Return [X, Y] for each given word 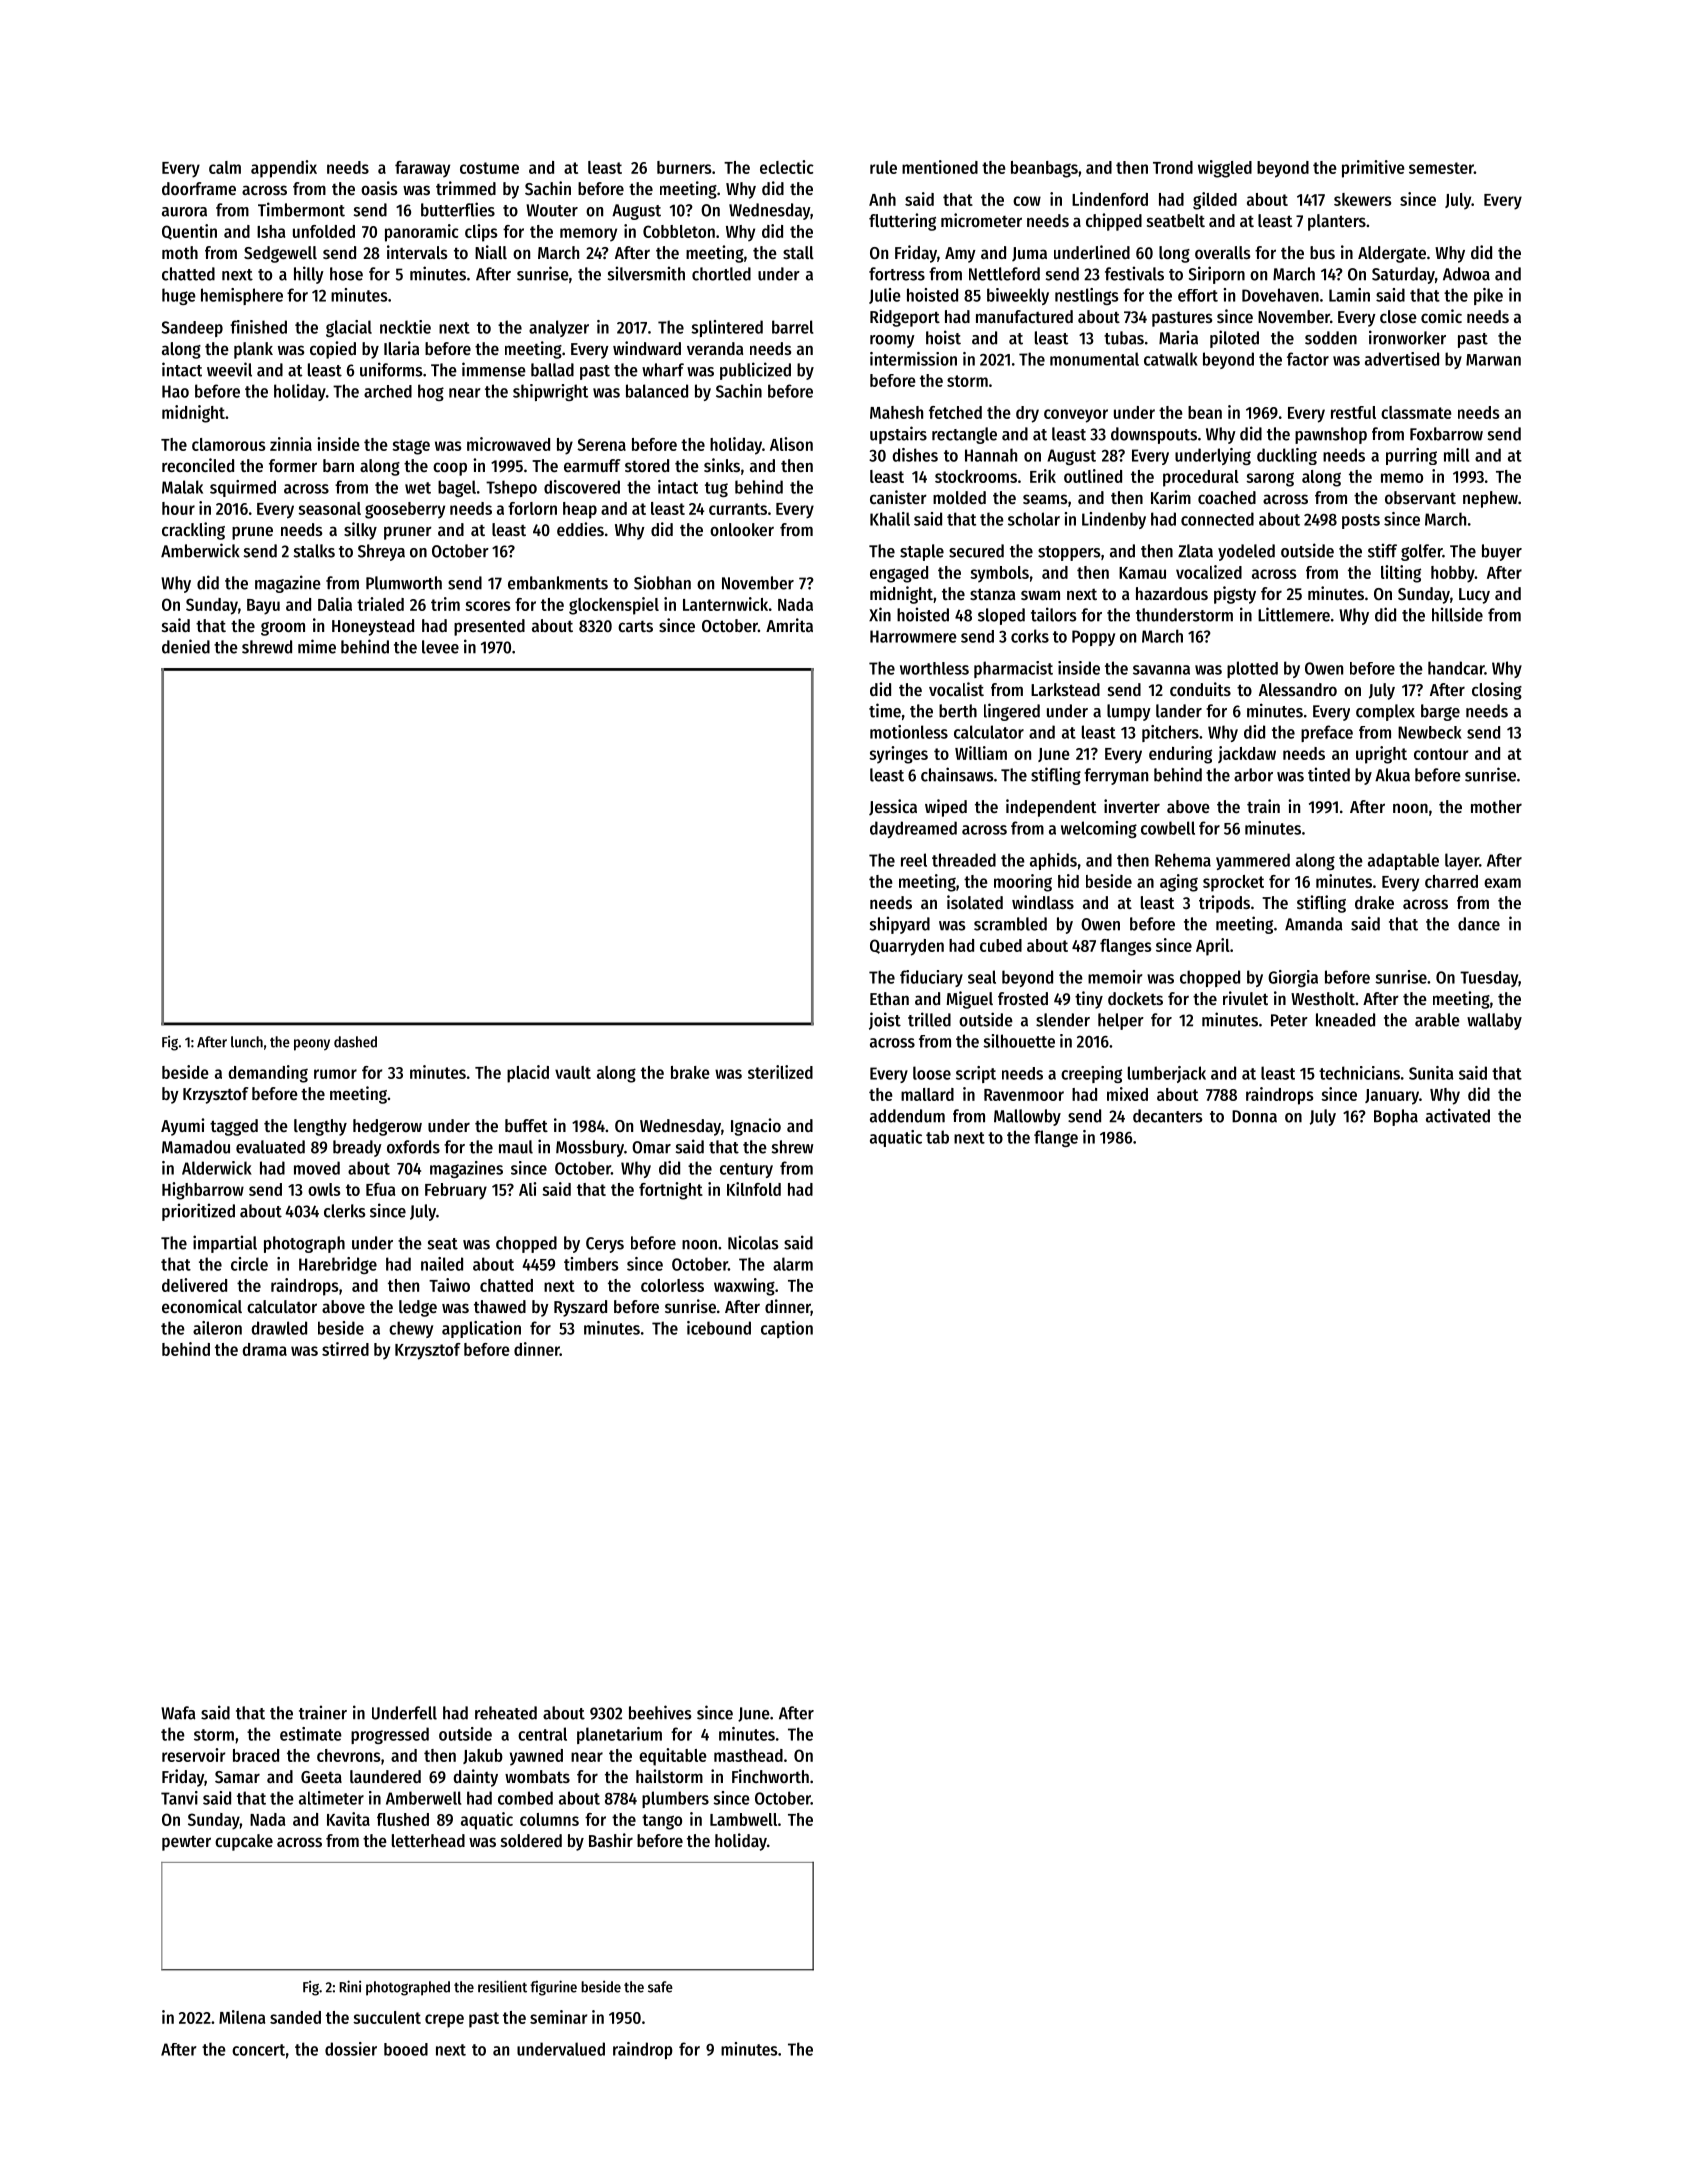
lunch [247, 1042]
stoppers [1069, 553]
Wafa [178, 1713]
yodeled [1246, 552]
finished [258, 327]
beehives [660, 1712]
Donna [1254, 1116]
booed [406, 2049]
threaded [964, 860]
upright [1381, 755]
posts [1361, 521]
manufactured [1024, 316]
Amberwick [200, 550]
